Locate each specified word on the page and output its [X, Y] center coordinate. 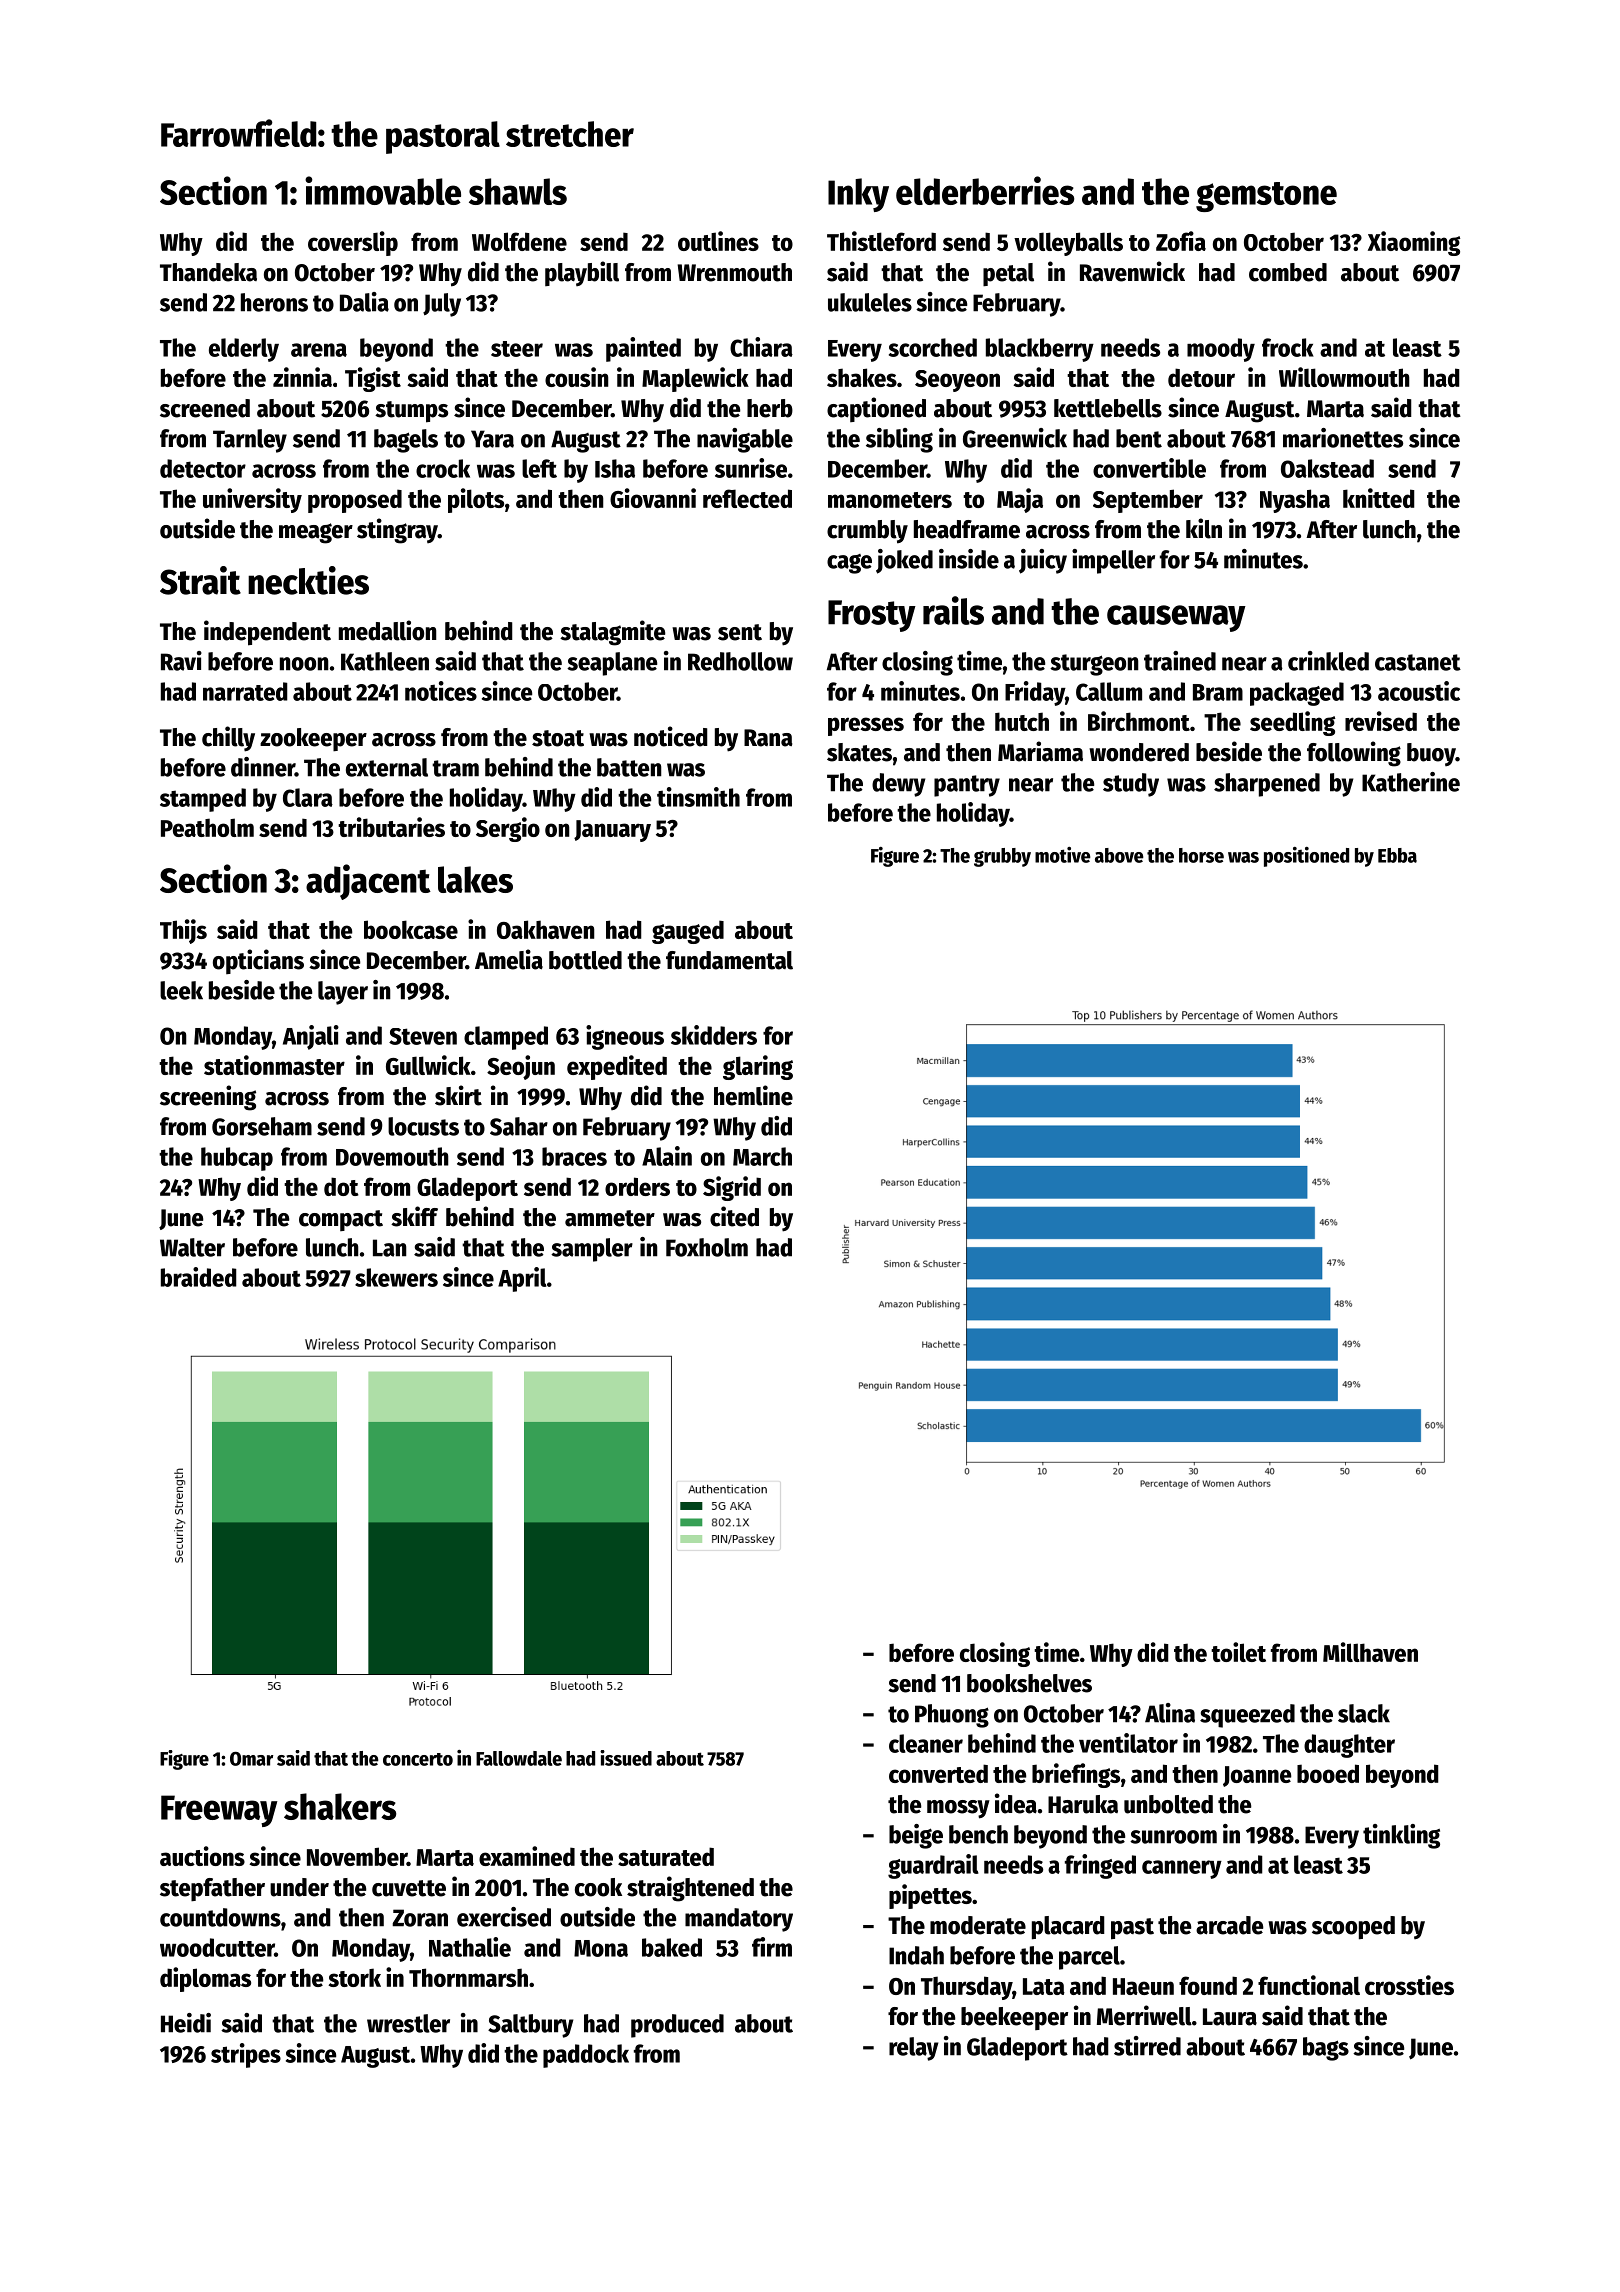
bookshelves [1029, 1683]
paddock [586, 2056]
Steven [423, 1036]
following [1354, 754]
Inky [858, 195]
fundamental [729, 960]
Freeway [219, 1811]
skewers [396, 1277]
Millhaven [1370, 1652]
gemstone [1266, 197]
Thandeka [208, 272]
